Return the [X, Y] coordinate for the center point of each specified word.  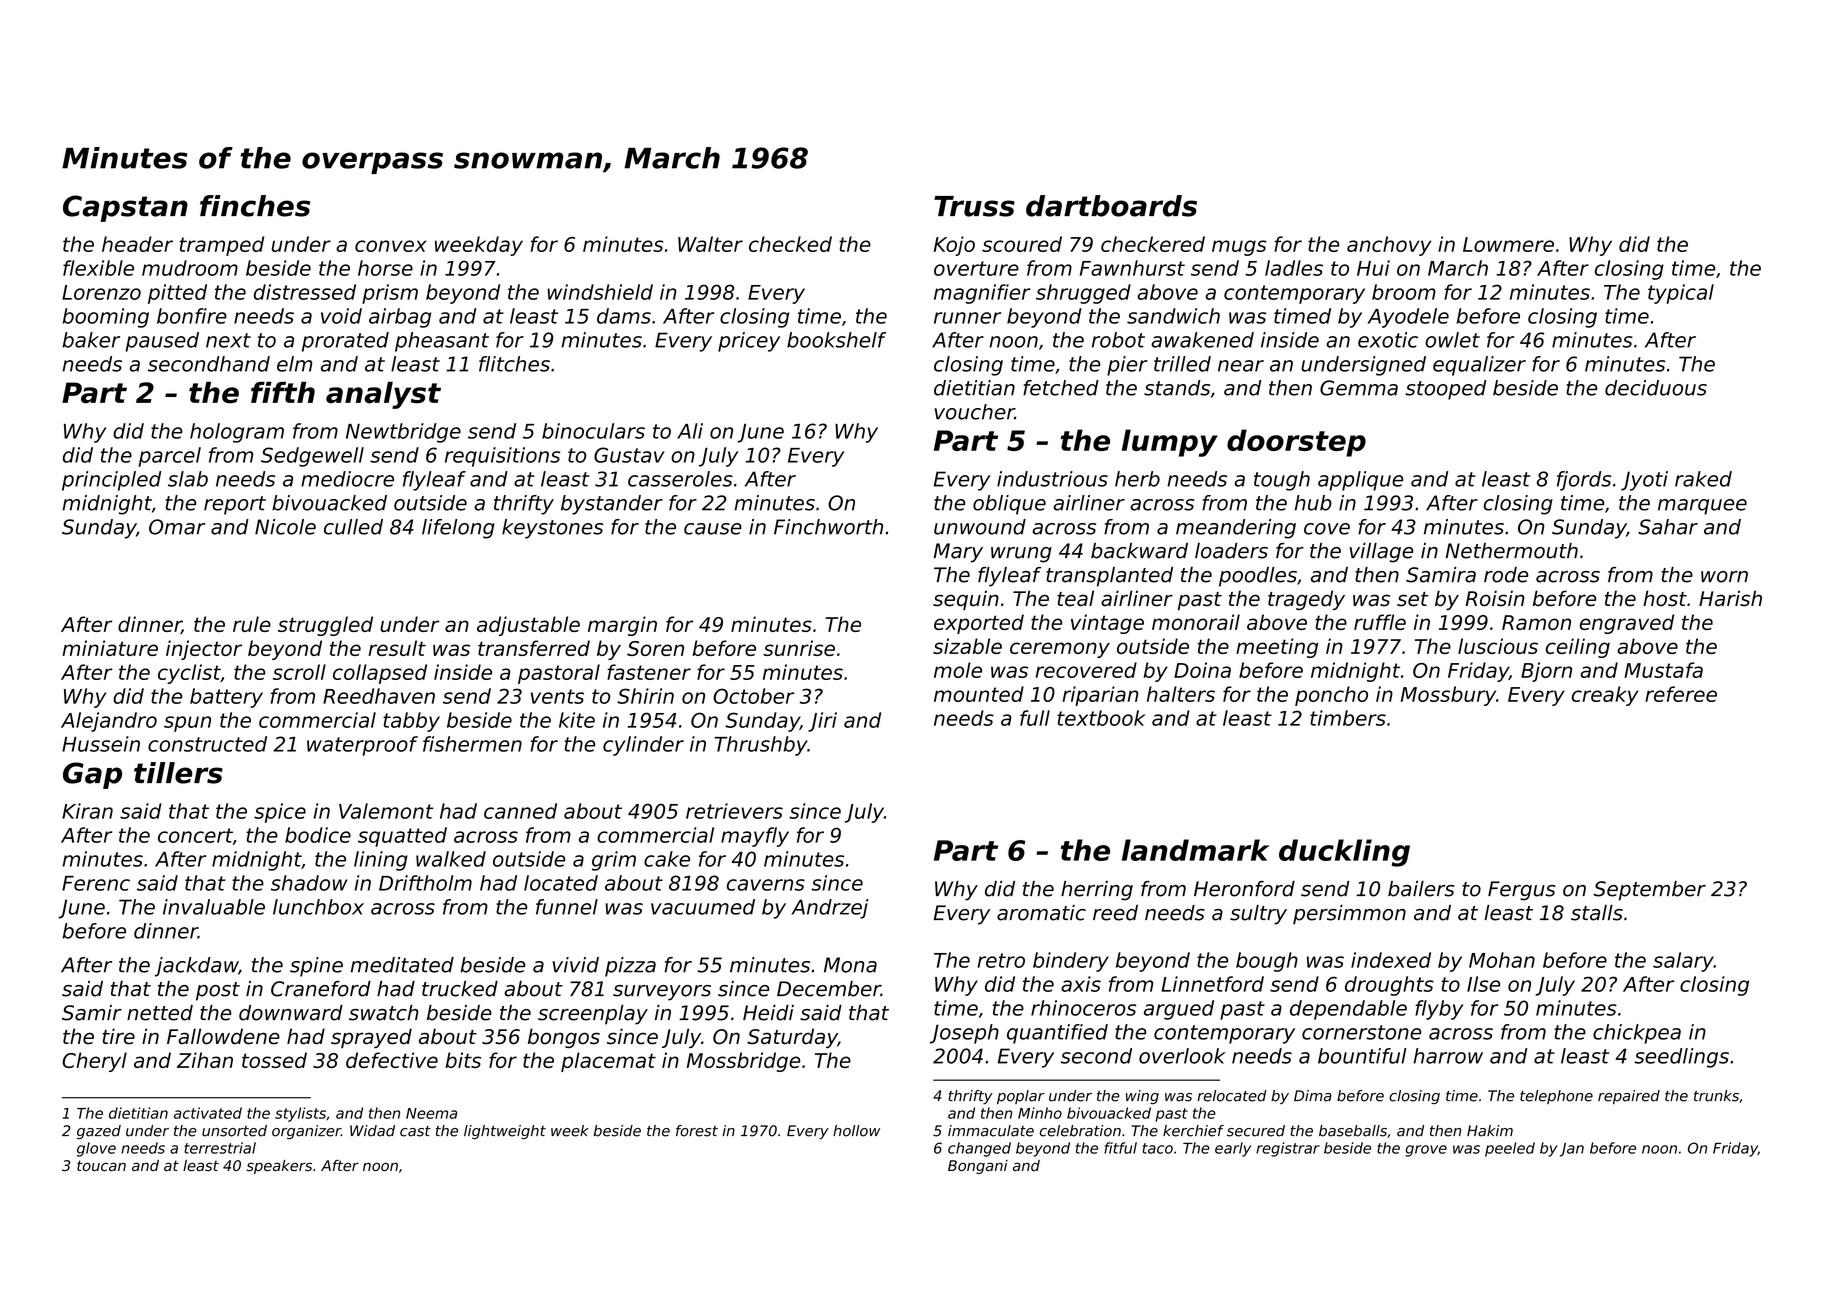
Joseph [964, 1034]
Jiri [822, 722]
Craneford [321, 989]
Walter [710, 244]
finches [255, 206]
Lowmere [1508, 244]
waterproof [362, 746]
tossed [274, 1060]
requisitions [502, 457]
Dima [1313, 1096]
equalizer [1479, 366]
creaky [1605, 696]
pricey [749, 342]
